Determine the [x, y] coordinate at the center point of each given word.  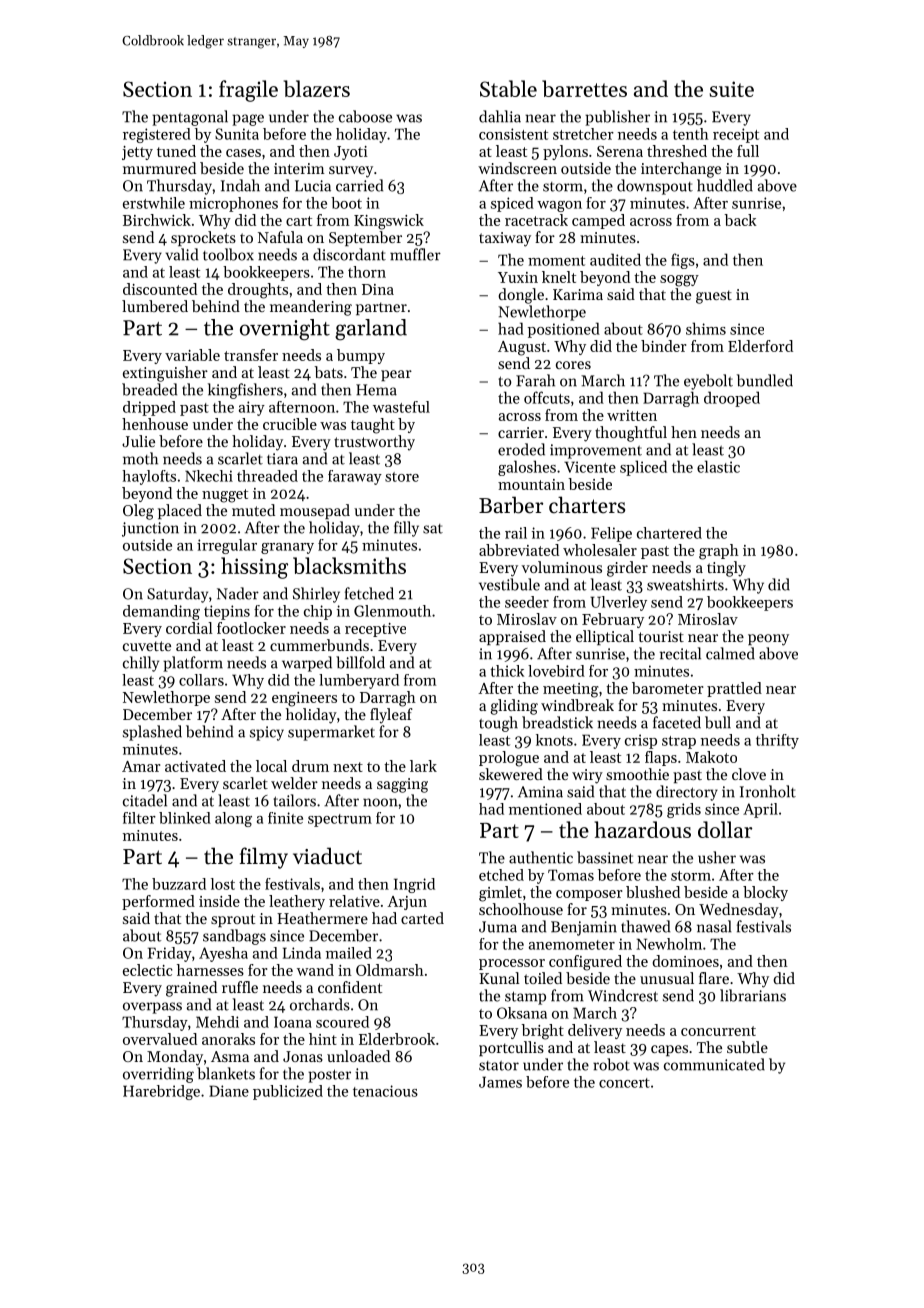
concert [624, 1083]
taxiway [505, 239]
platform [193, 664]
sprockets [203, 238]
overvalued [160, 1039]
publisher [617, 118]
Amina [540, 792]
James [500, 1082]
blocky [765, 893]
